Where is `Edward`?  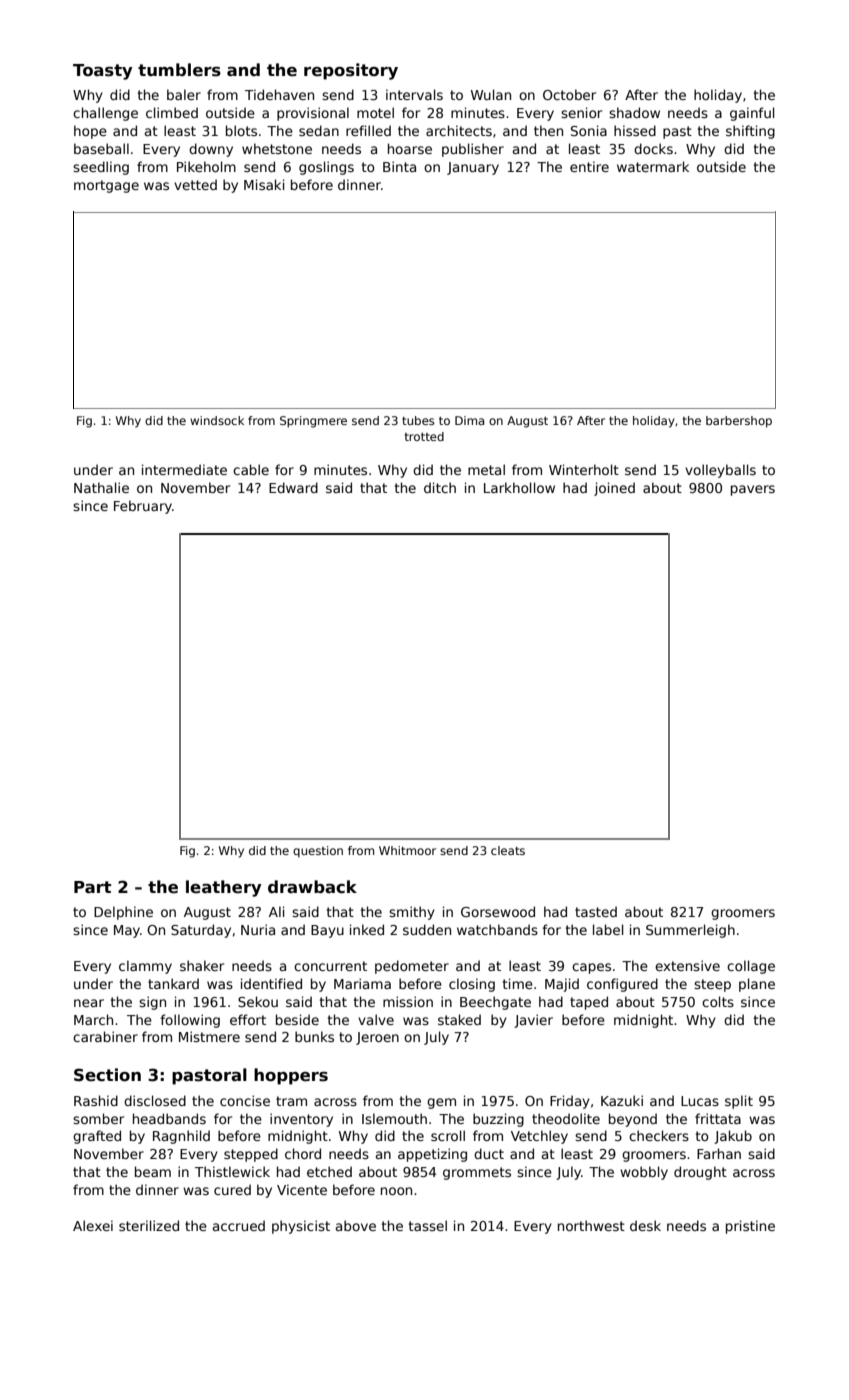 Edward is located at coordinates (293, 487).
